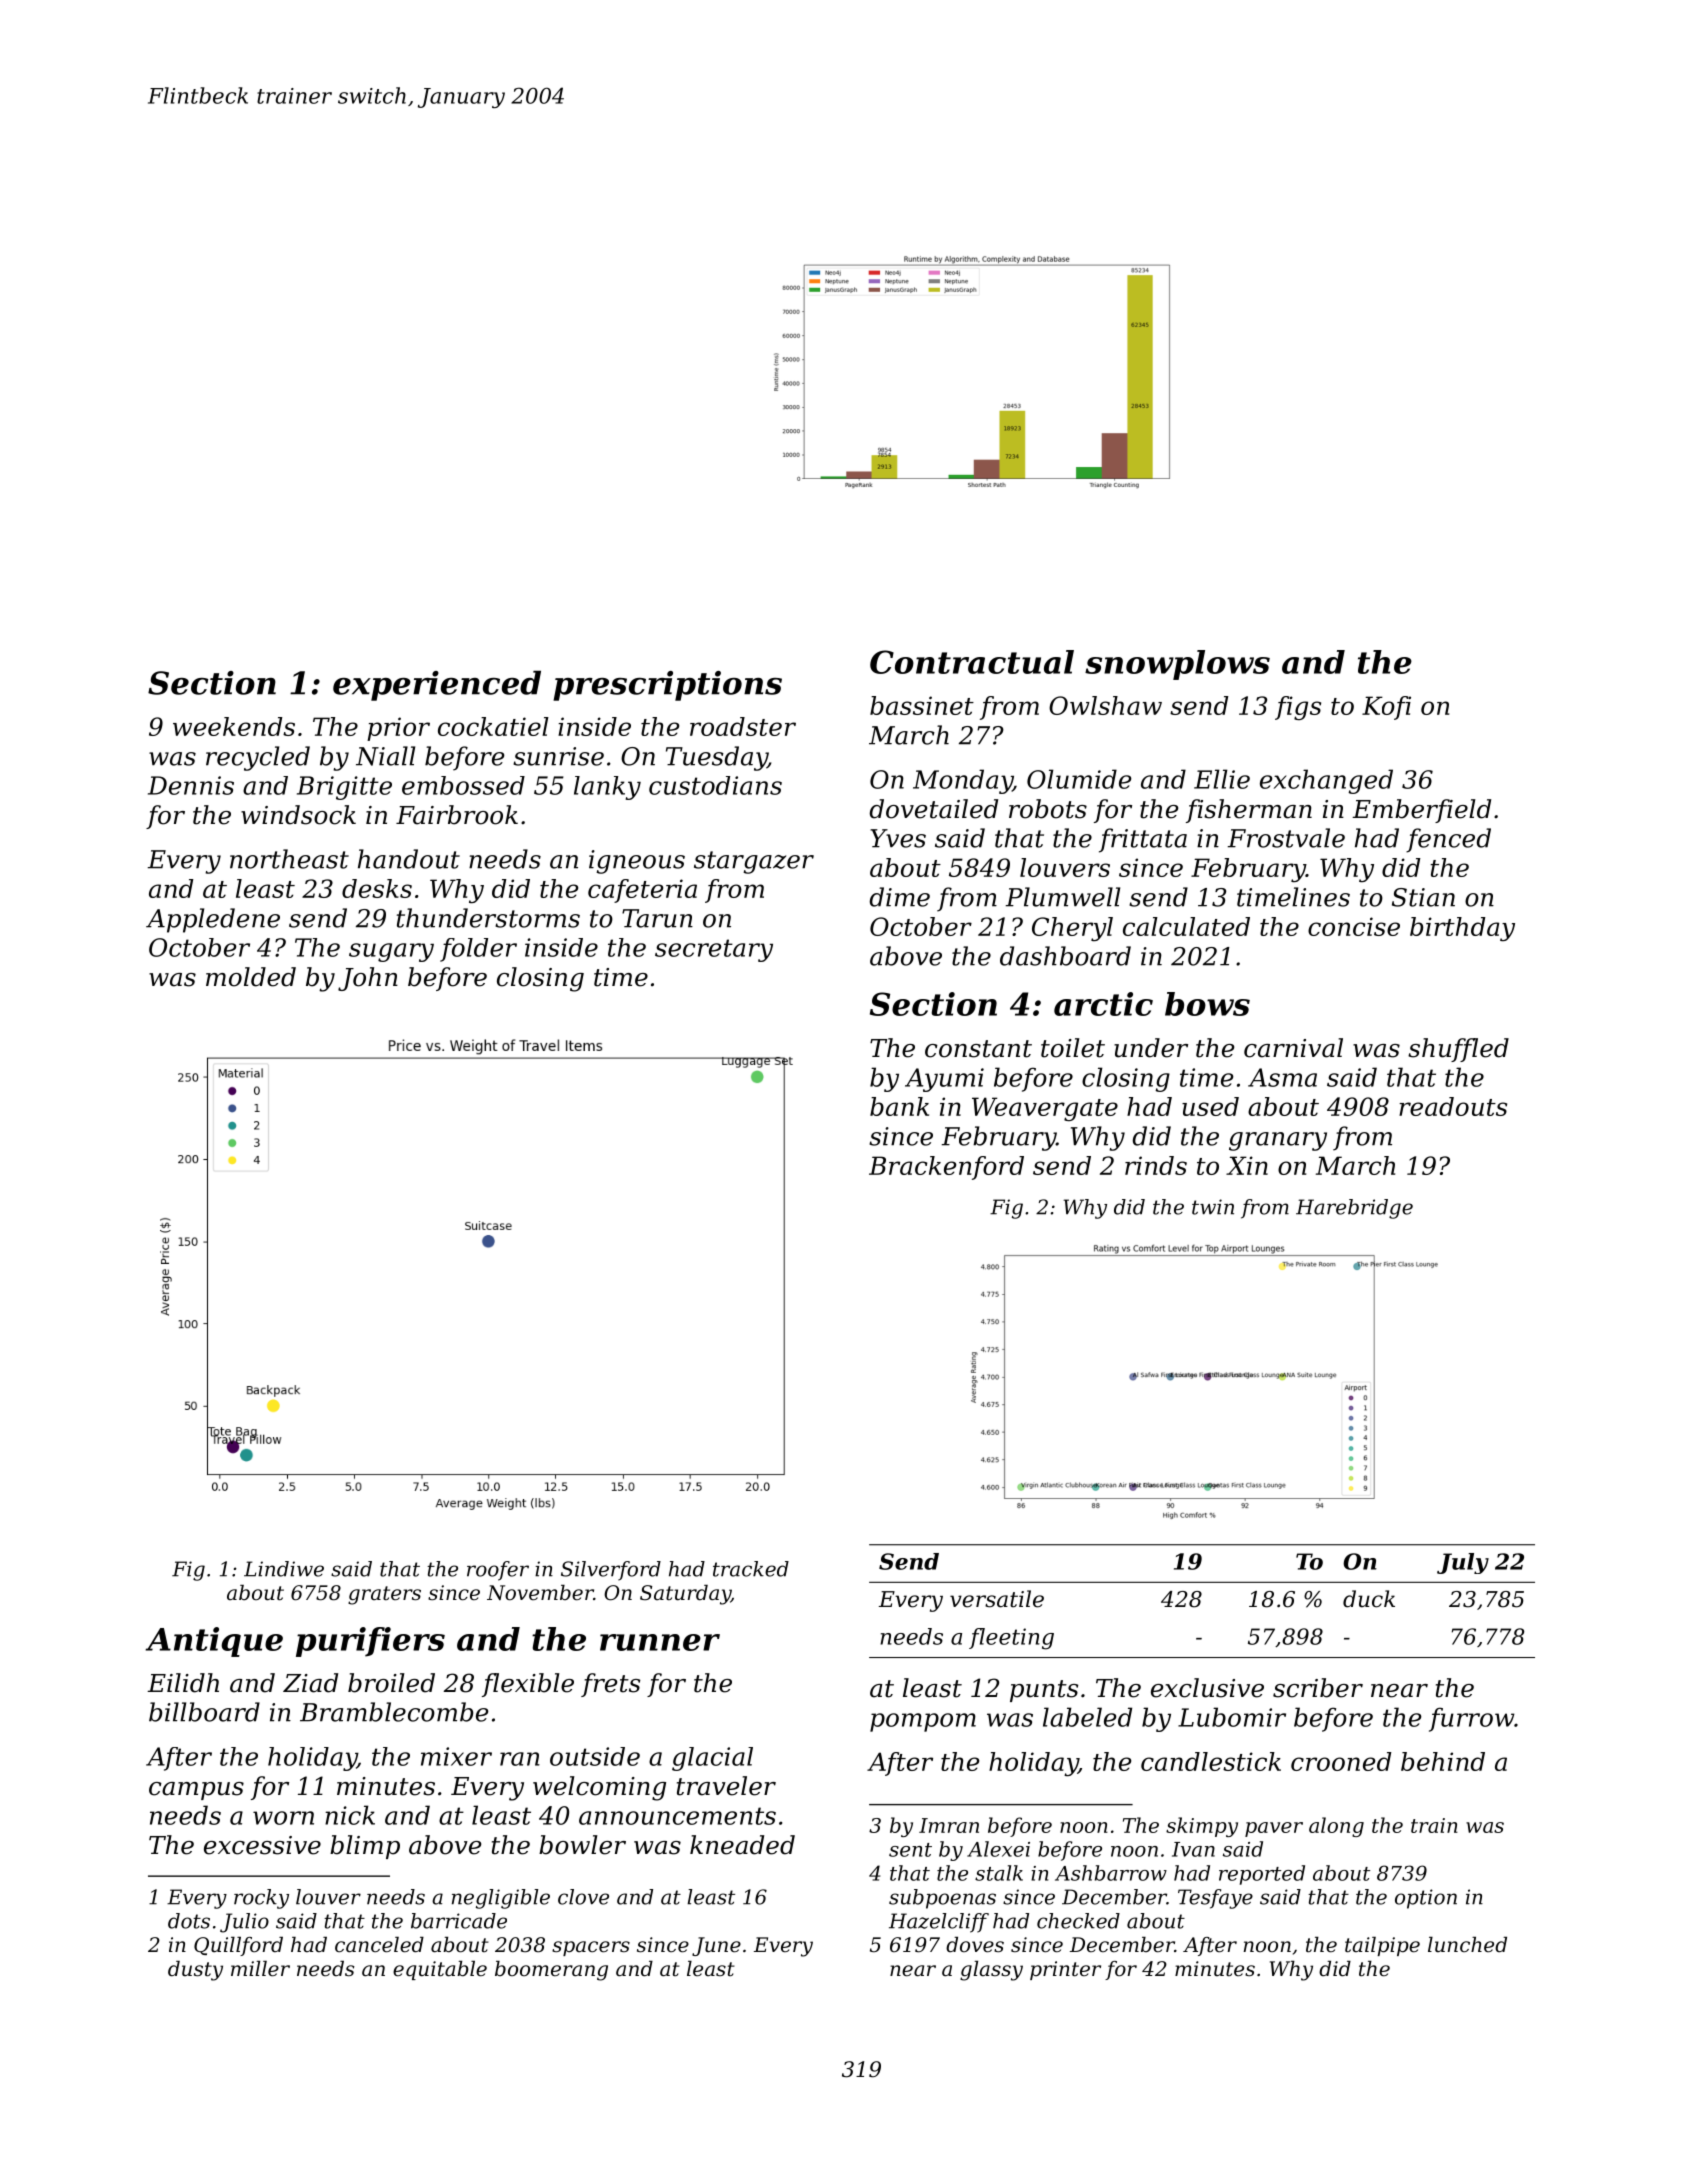 The image size is (1683, 2178). What do you see at coordinates (1386, 708) in the screenshot?
I see `Kofi` at bounding box center [1386, 708].
